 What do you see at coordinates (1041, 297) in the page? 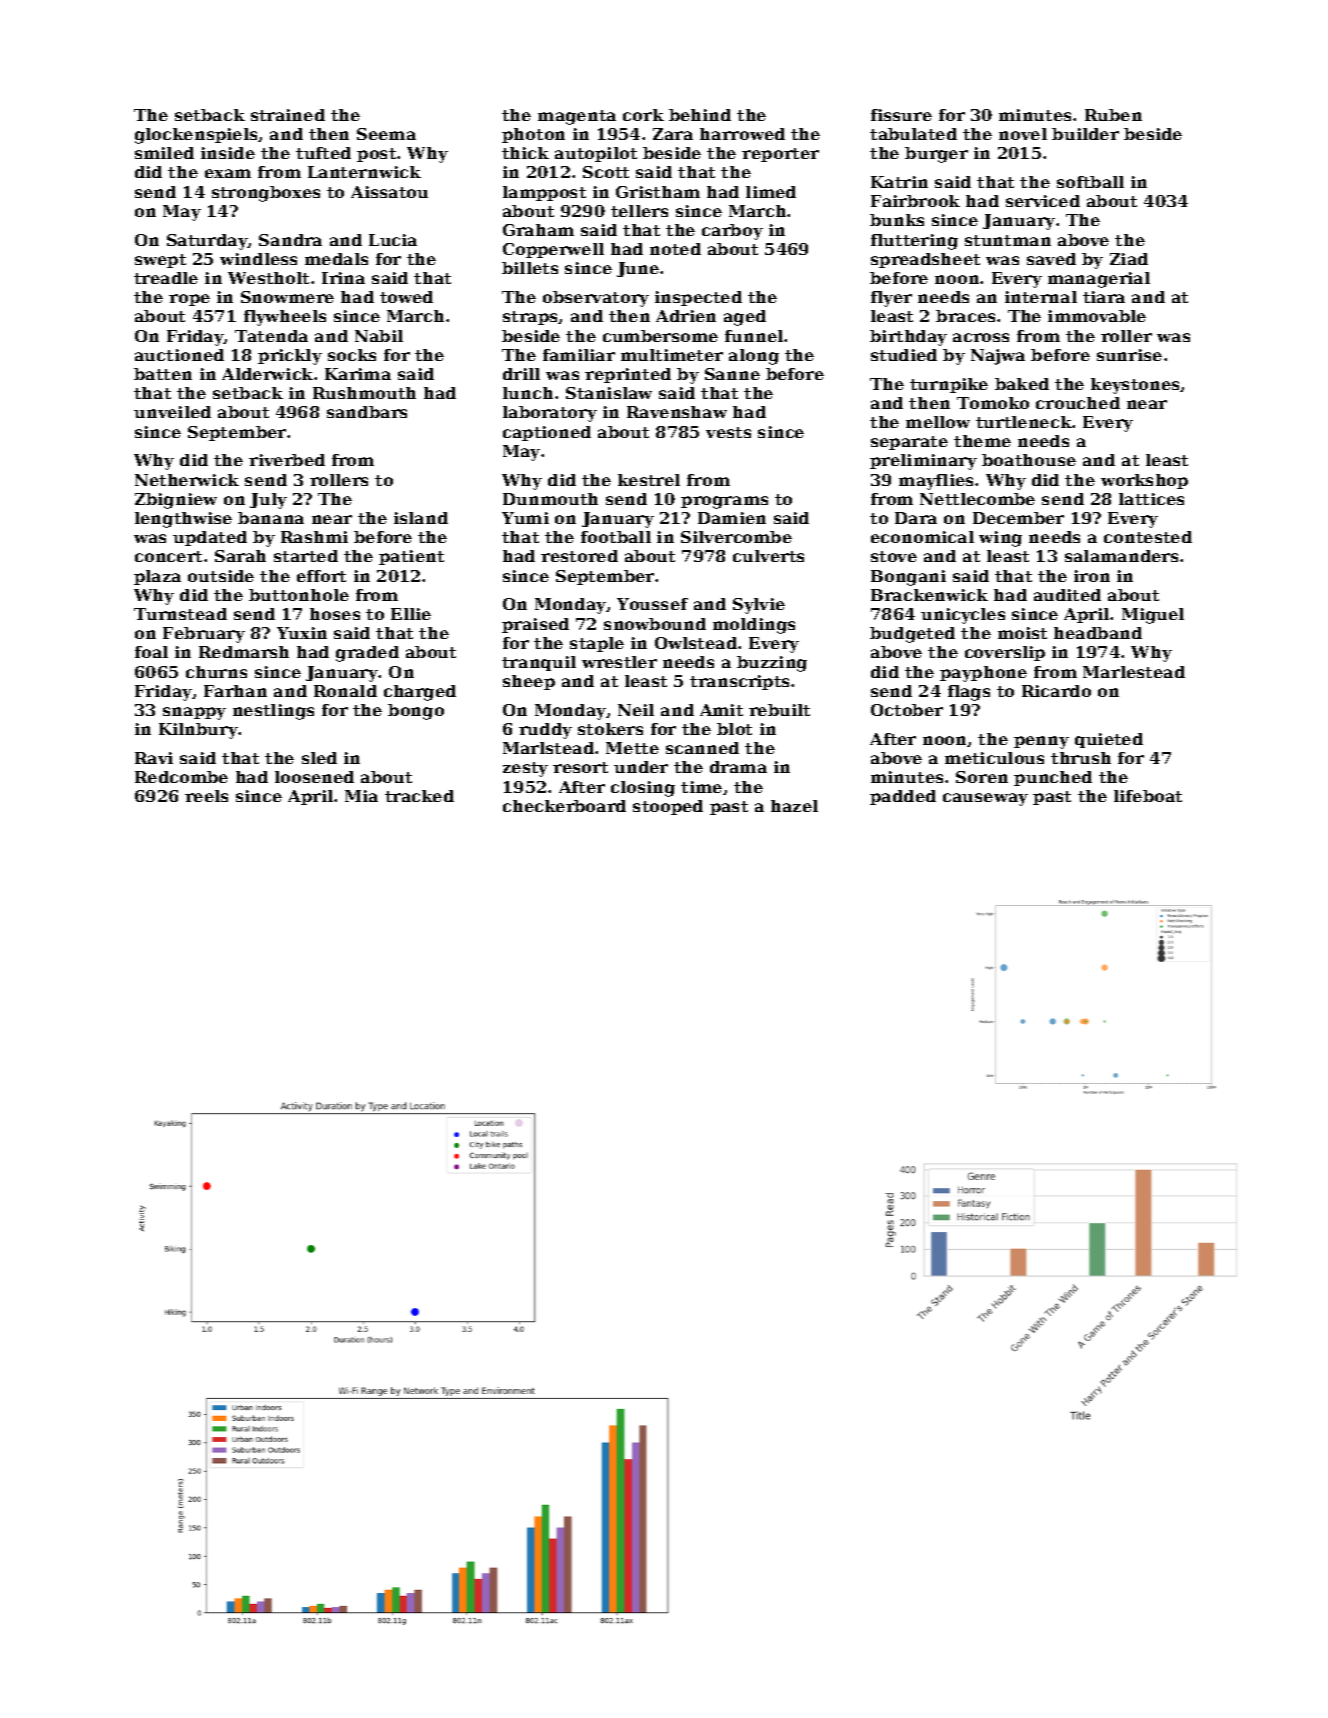
I see `internal` at bounding box center [1041, 297].
